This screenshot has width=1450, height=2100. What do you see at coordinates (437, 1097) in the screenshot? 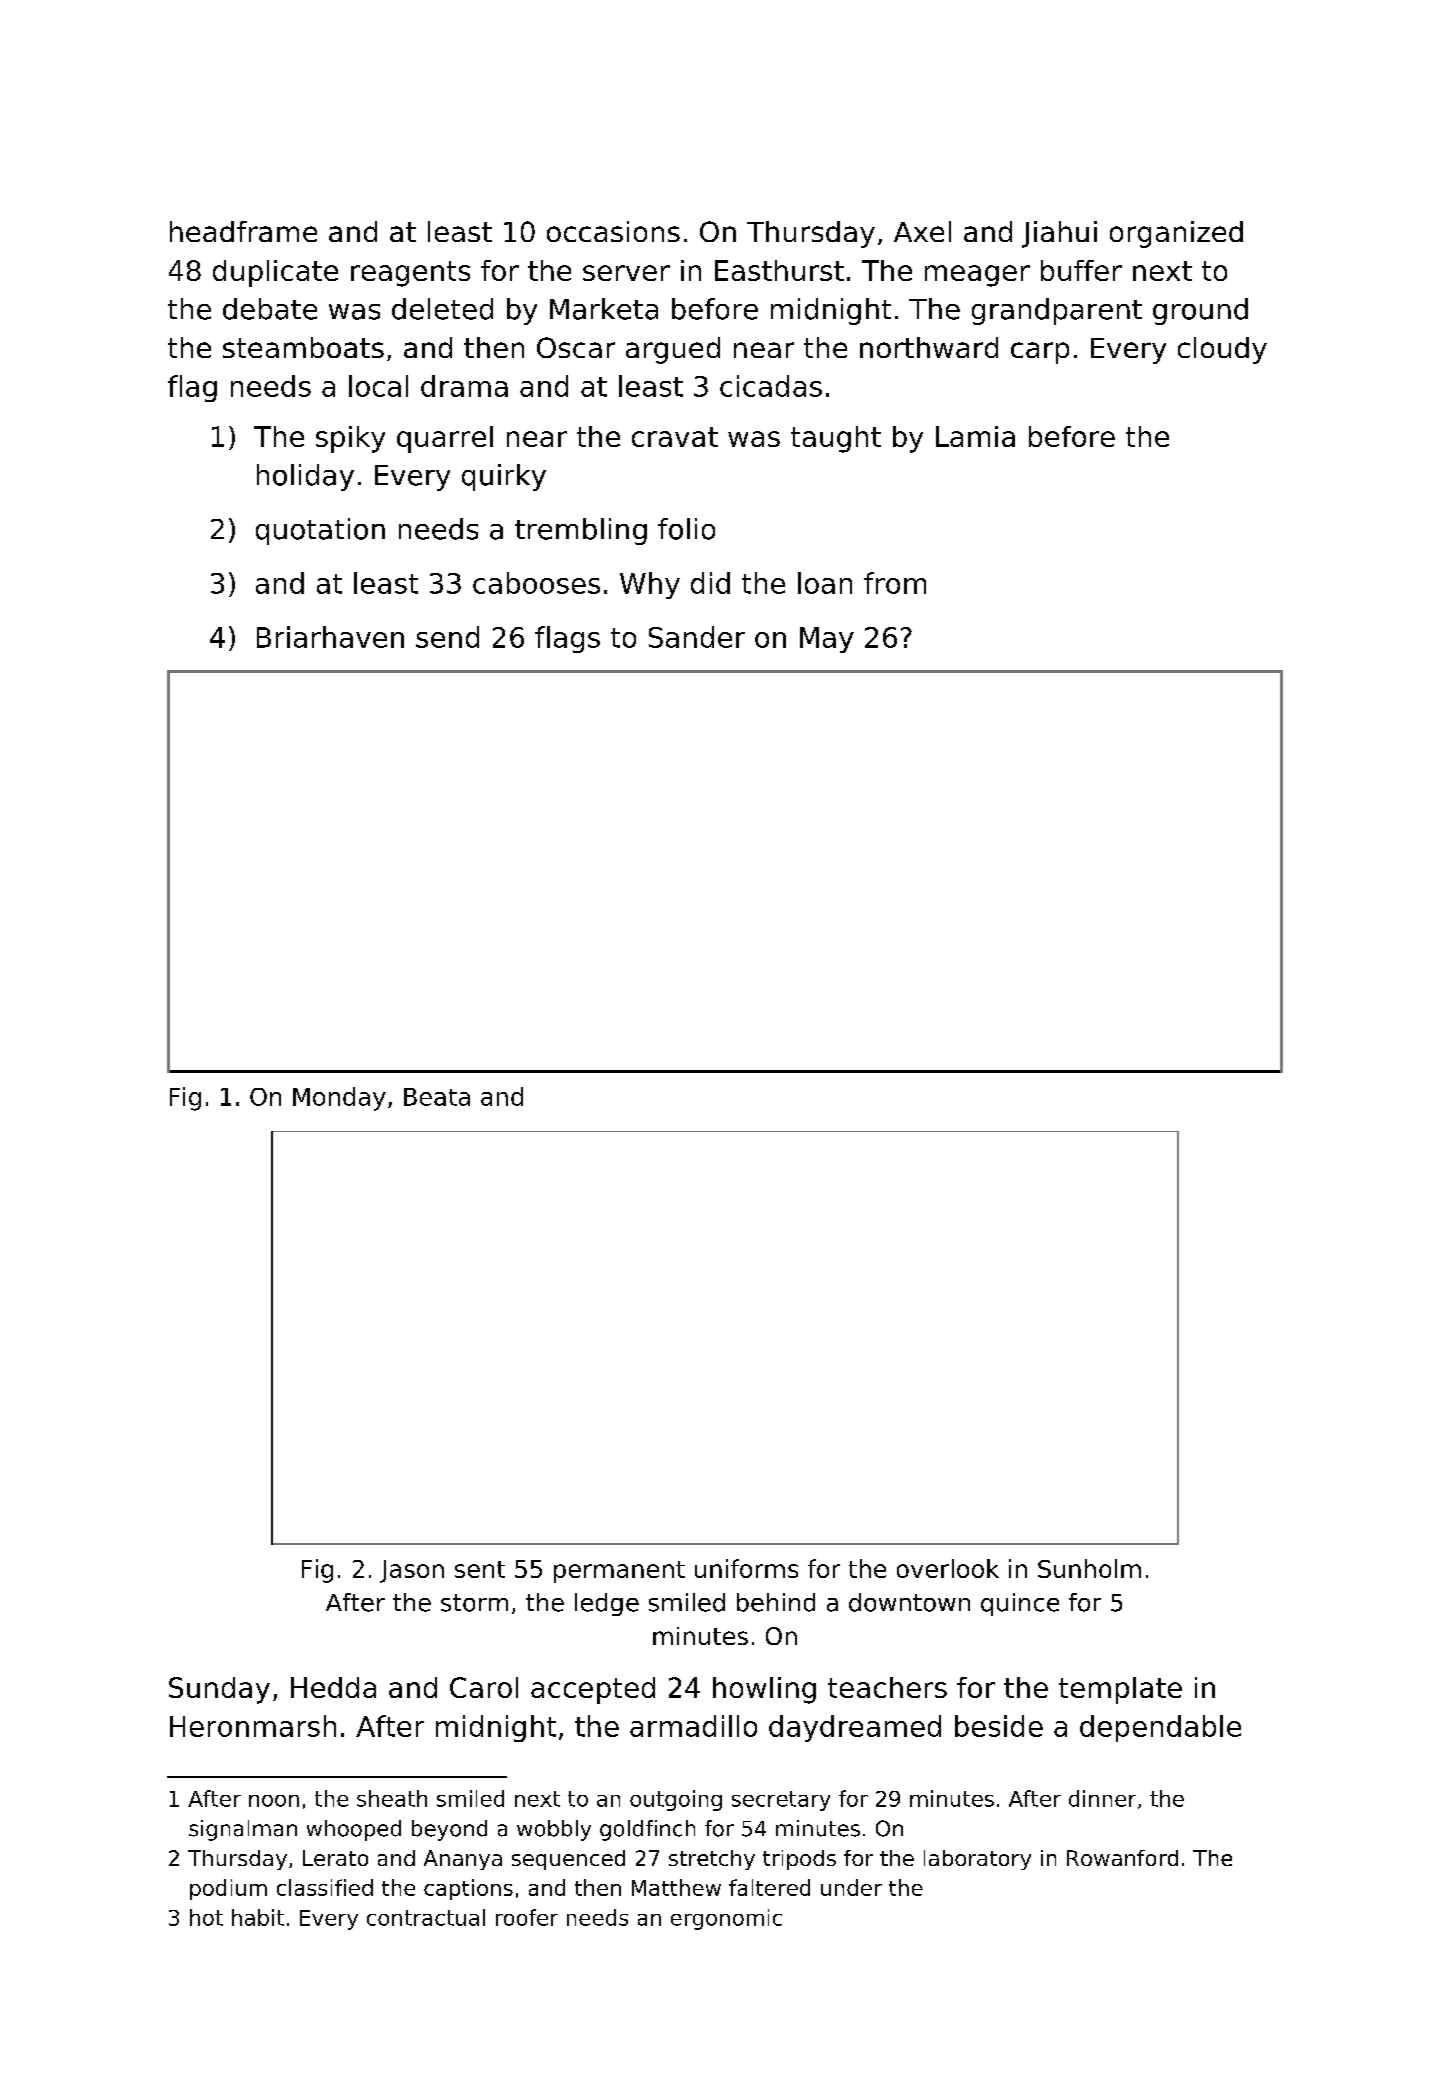
I see `Beata` at bounding box center [437, 1097].
